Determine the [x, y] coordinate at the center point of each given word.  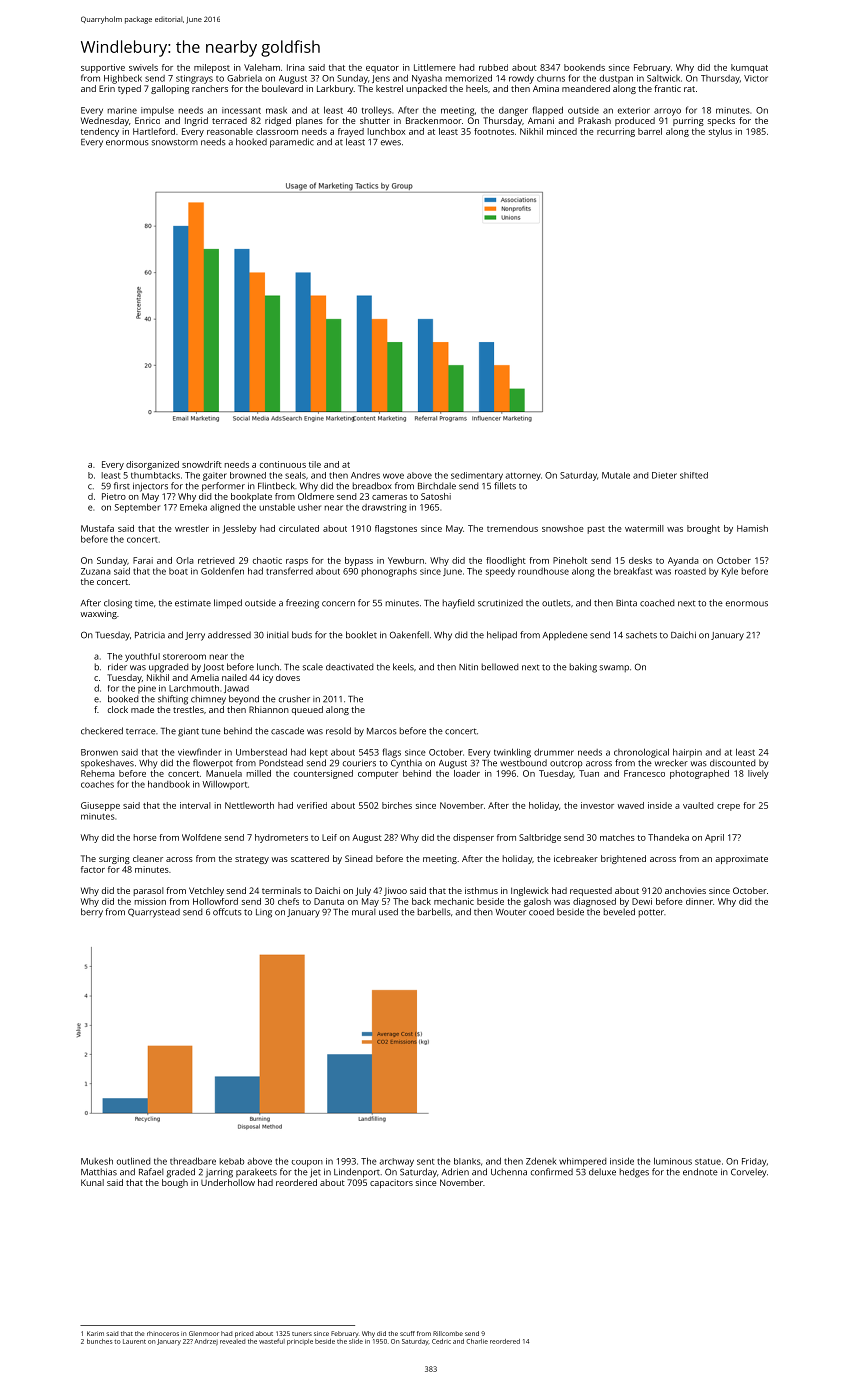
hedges [634, 1173]
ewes [391, 143]
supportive [103, 68]
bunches [99, 1341]
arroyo [667, 112]
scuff [407, 1333]
